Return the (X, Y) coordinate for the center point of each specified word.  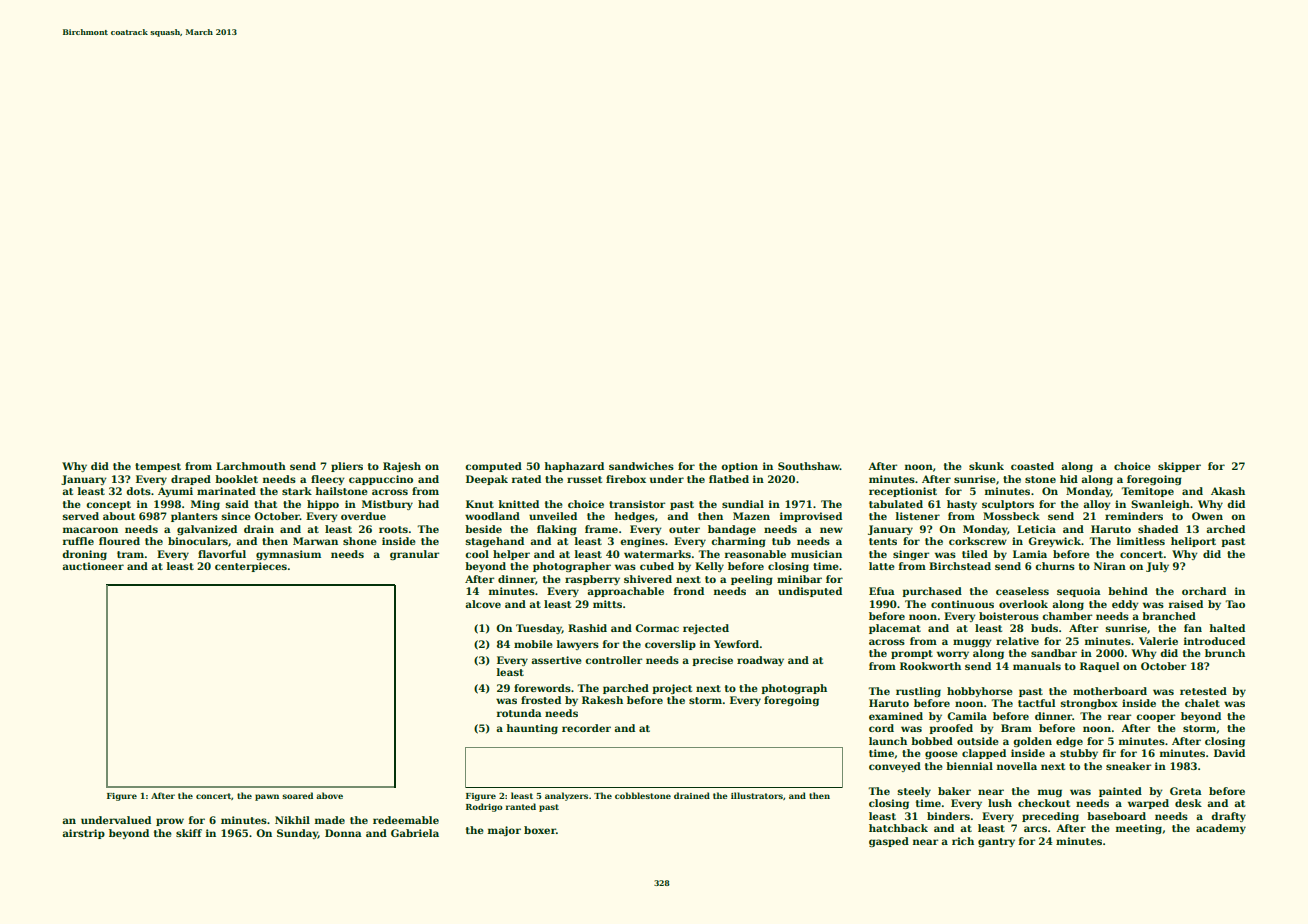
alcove (483, 604)
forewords (542, 688)
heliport (1193, 542)
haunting (532, 729)
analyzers (566, 796)
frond (689, 591)
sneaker (1128, 766)
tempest (158, 467)
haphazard (574, 467)
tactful (1036, 703)
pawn (267, 797)
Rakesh (602, 700)
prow (170, 822)
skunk (986, 466)
